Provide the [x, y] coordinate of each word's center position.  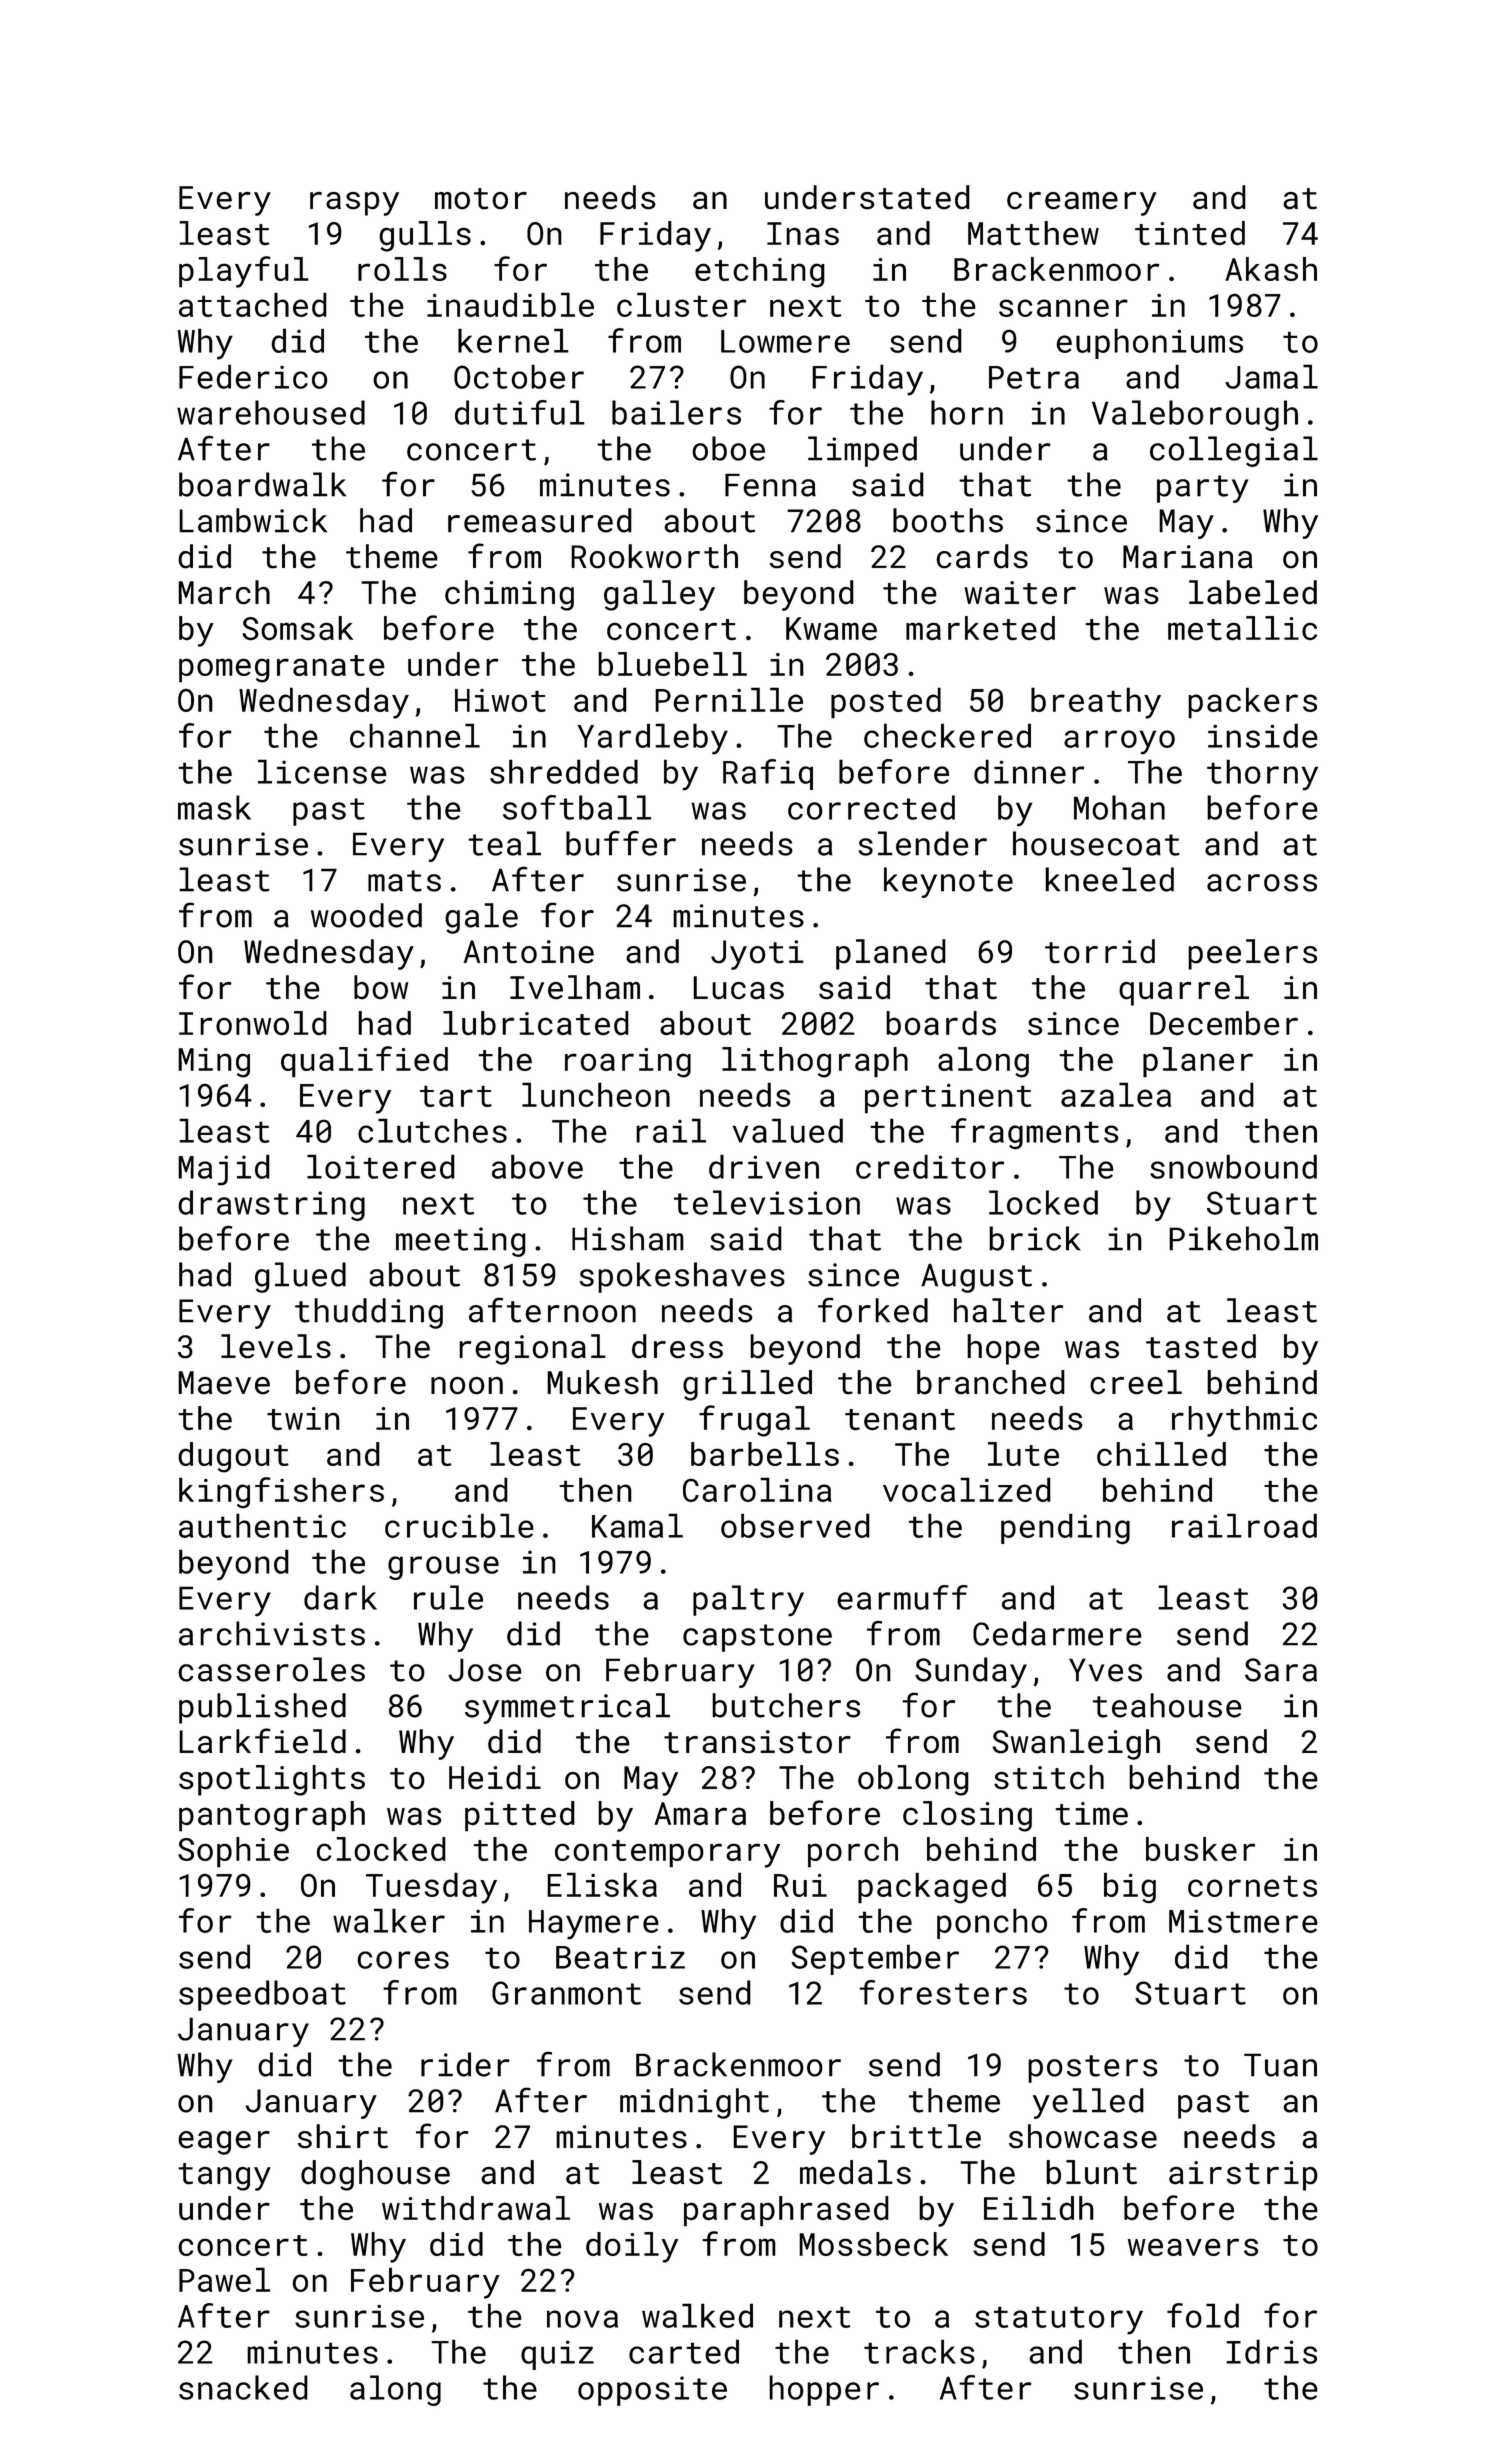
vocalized [967, 1489]
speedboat [262, 1995]
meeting [461, 1242]
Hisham [628, 1238]
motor [481, 199]
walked [697, 2315]
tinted [1190, 233]
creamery [1081, 204]
